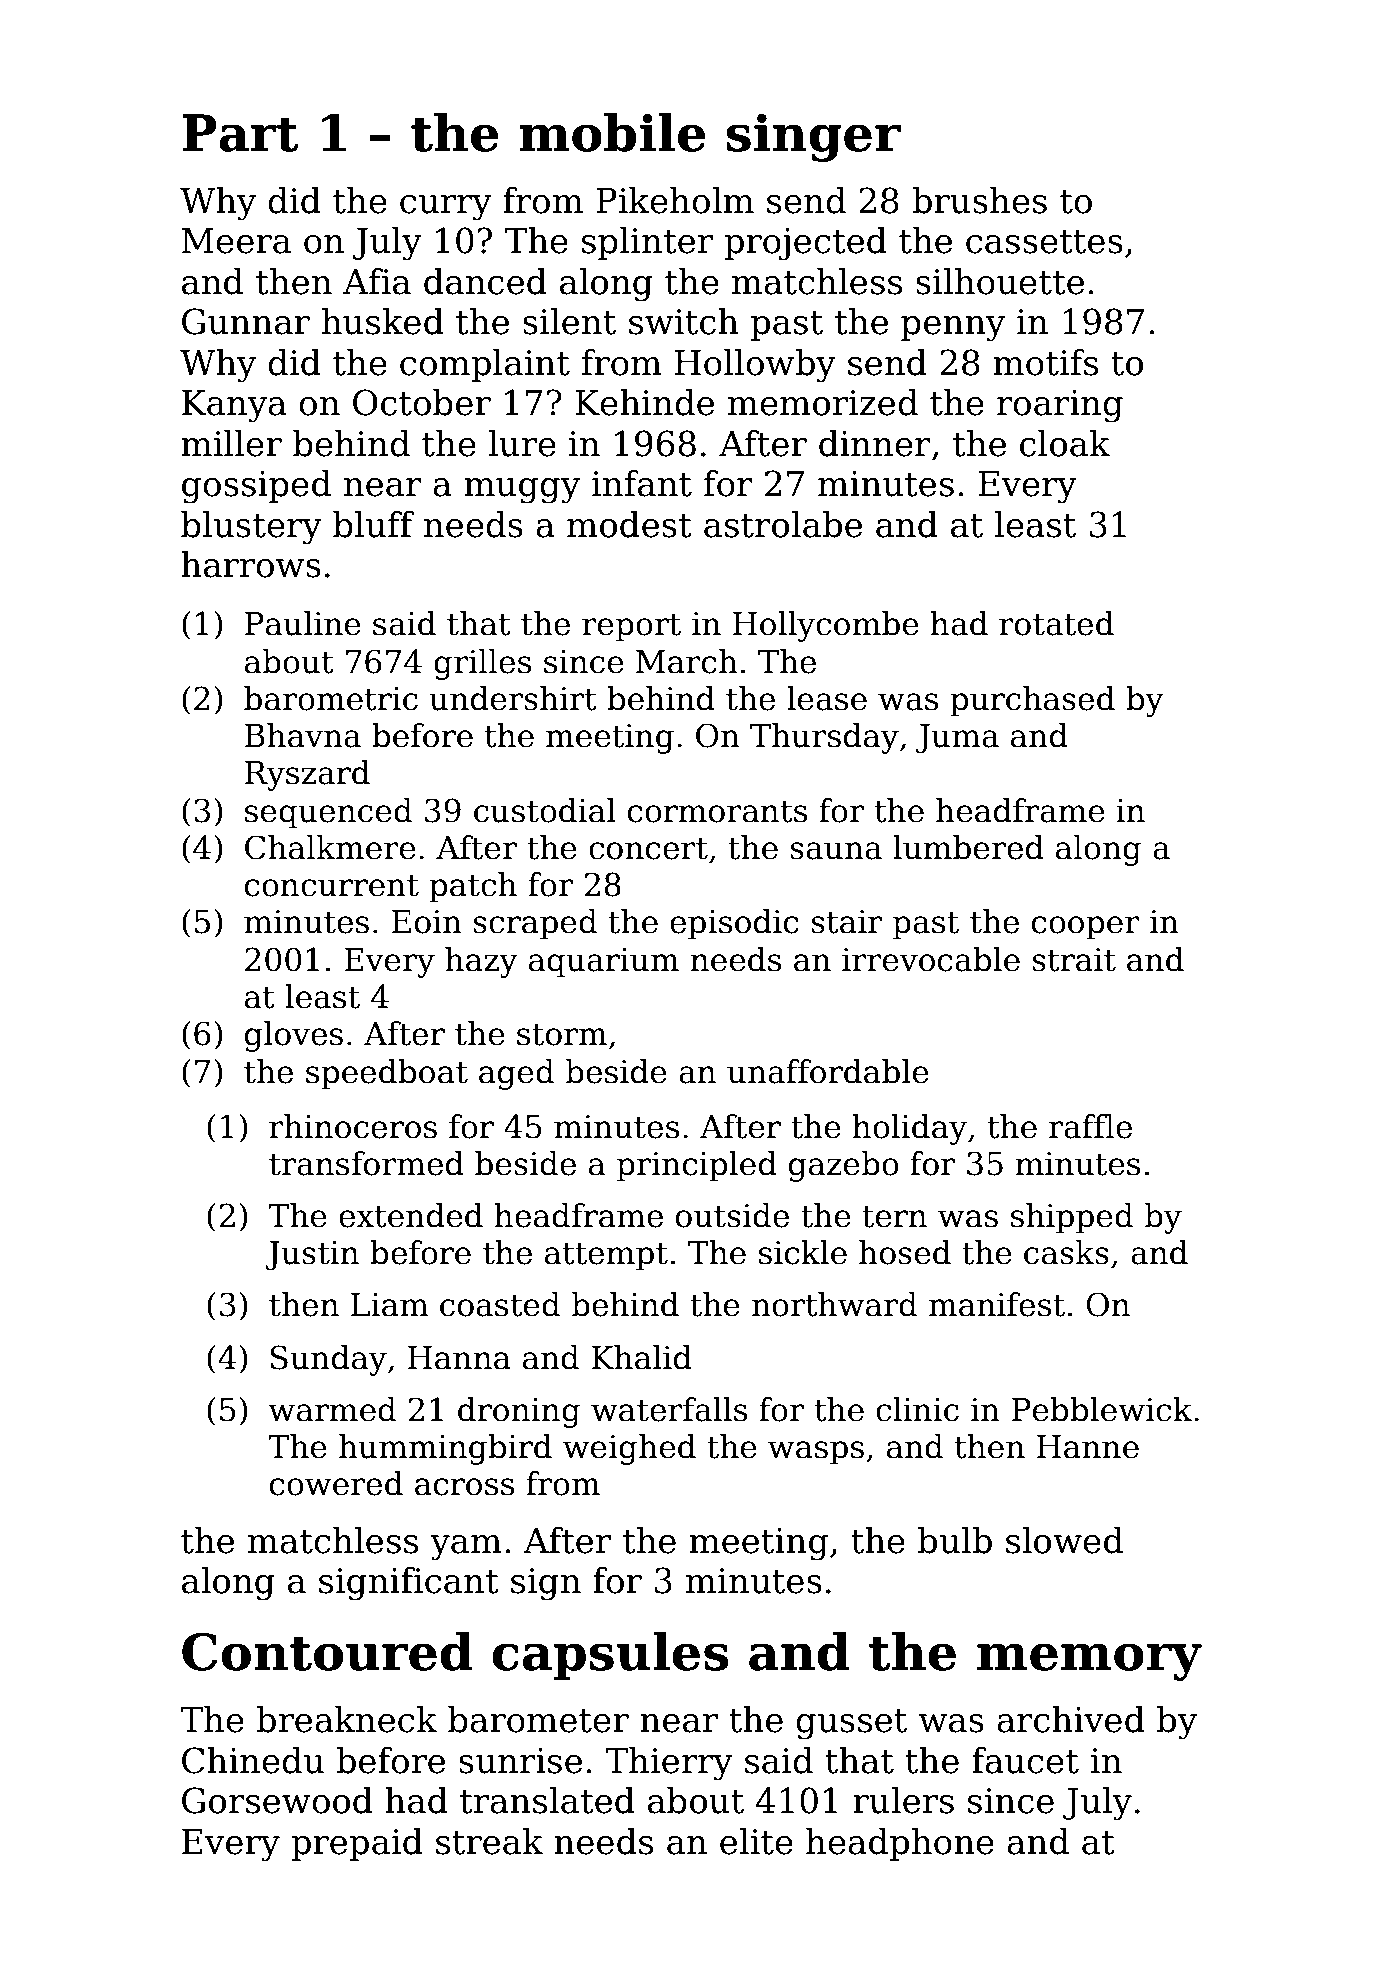  What do you see at coordinates (641, 1357) in the screenshot?
I see `Khalid` at bounding box center [641, 1357].
